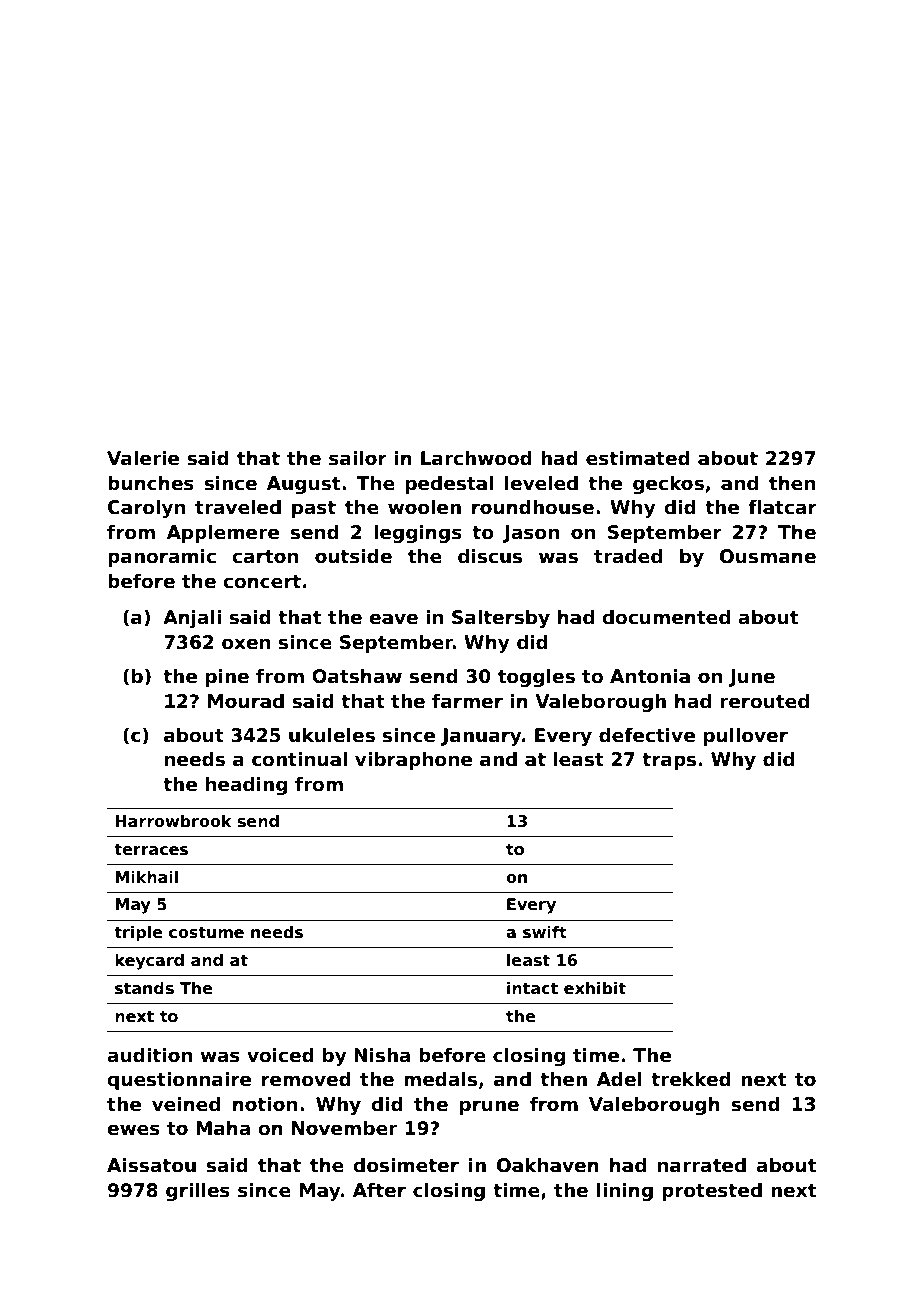 The height and width of the image is (1314, 924). What do you see at coordinates (198, 1192) in the image?
I see `grilles` at bounding box center [198, 1192].
